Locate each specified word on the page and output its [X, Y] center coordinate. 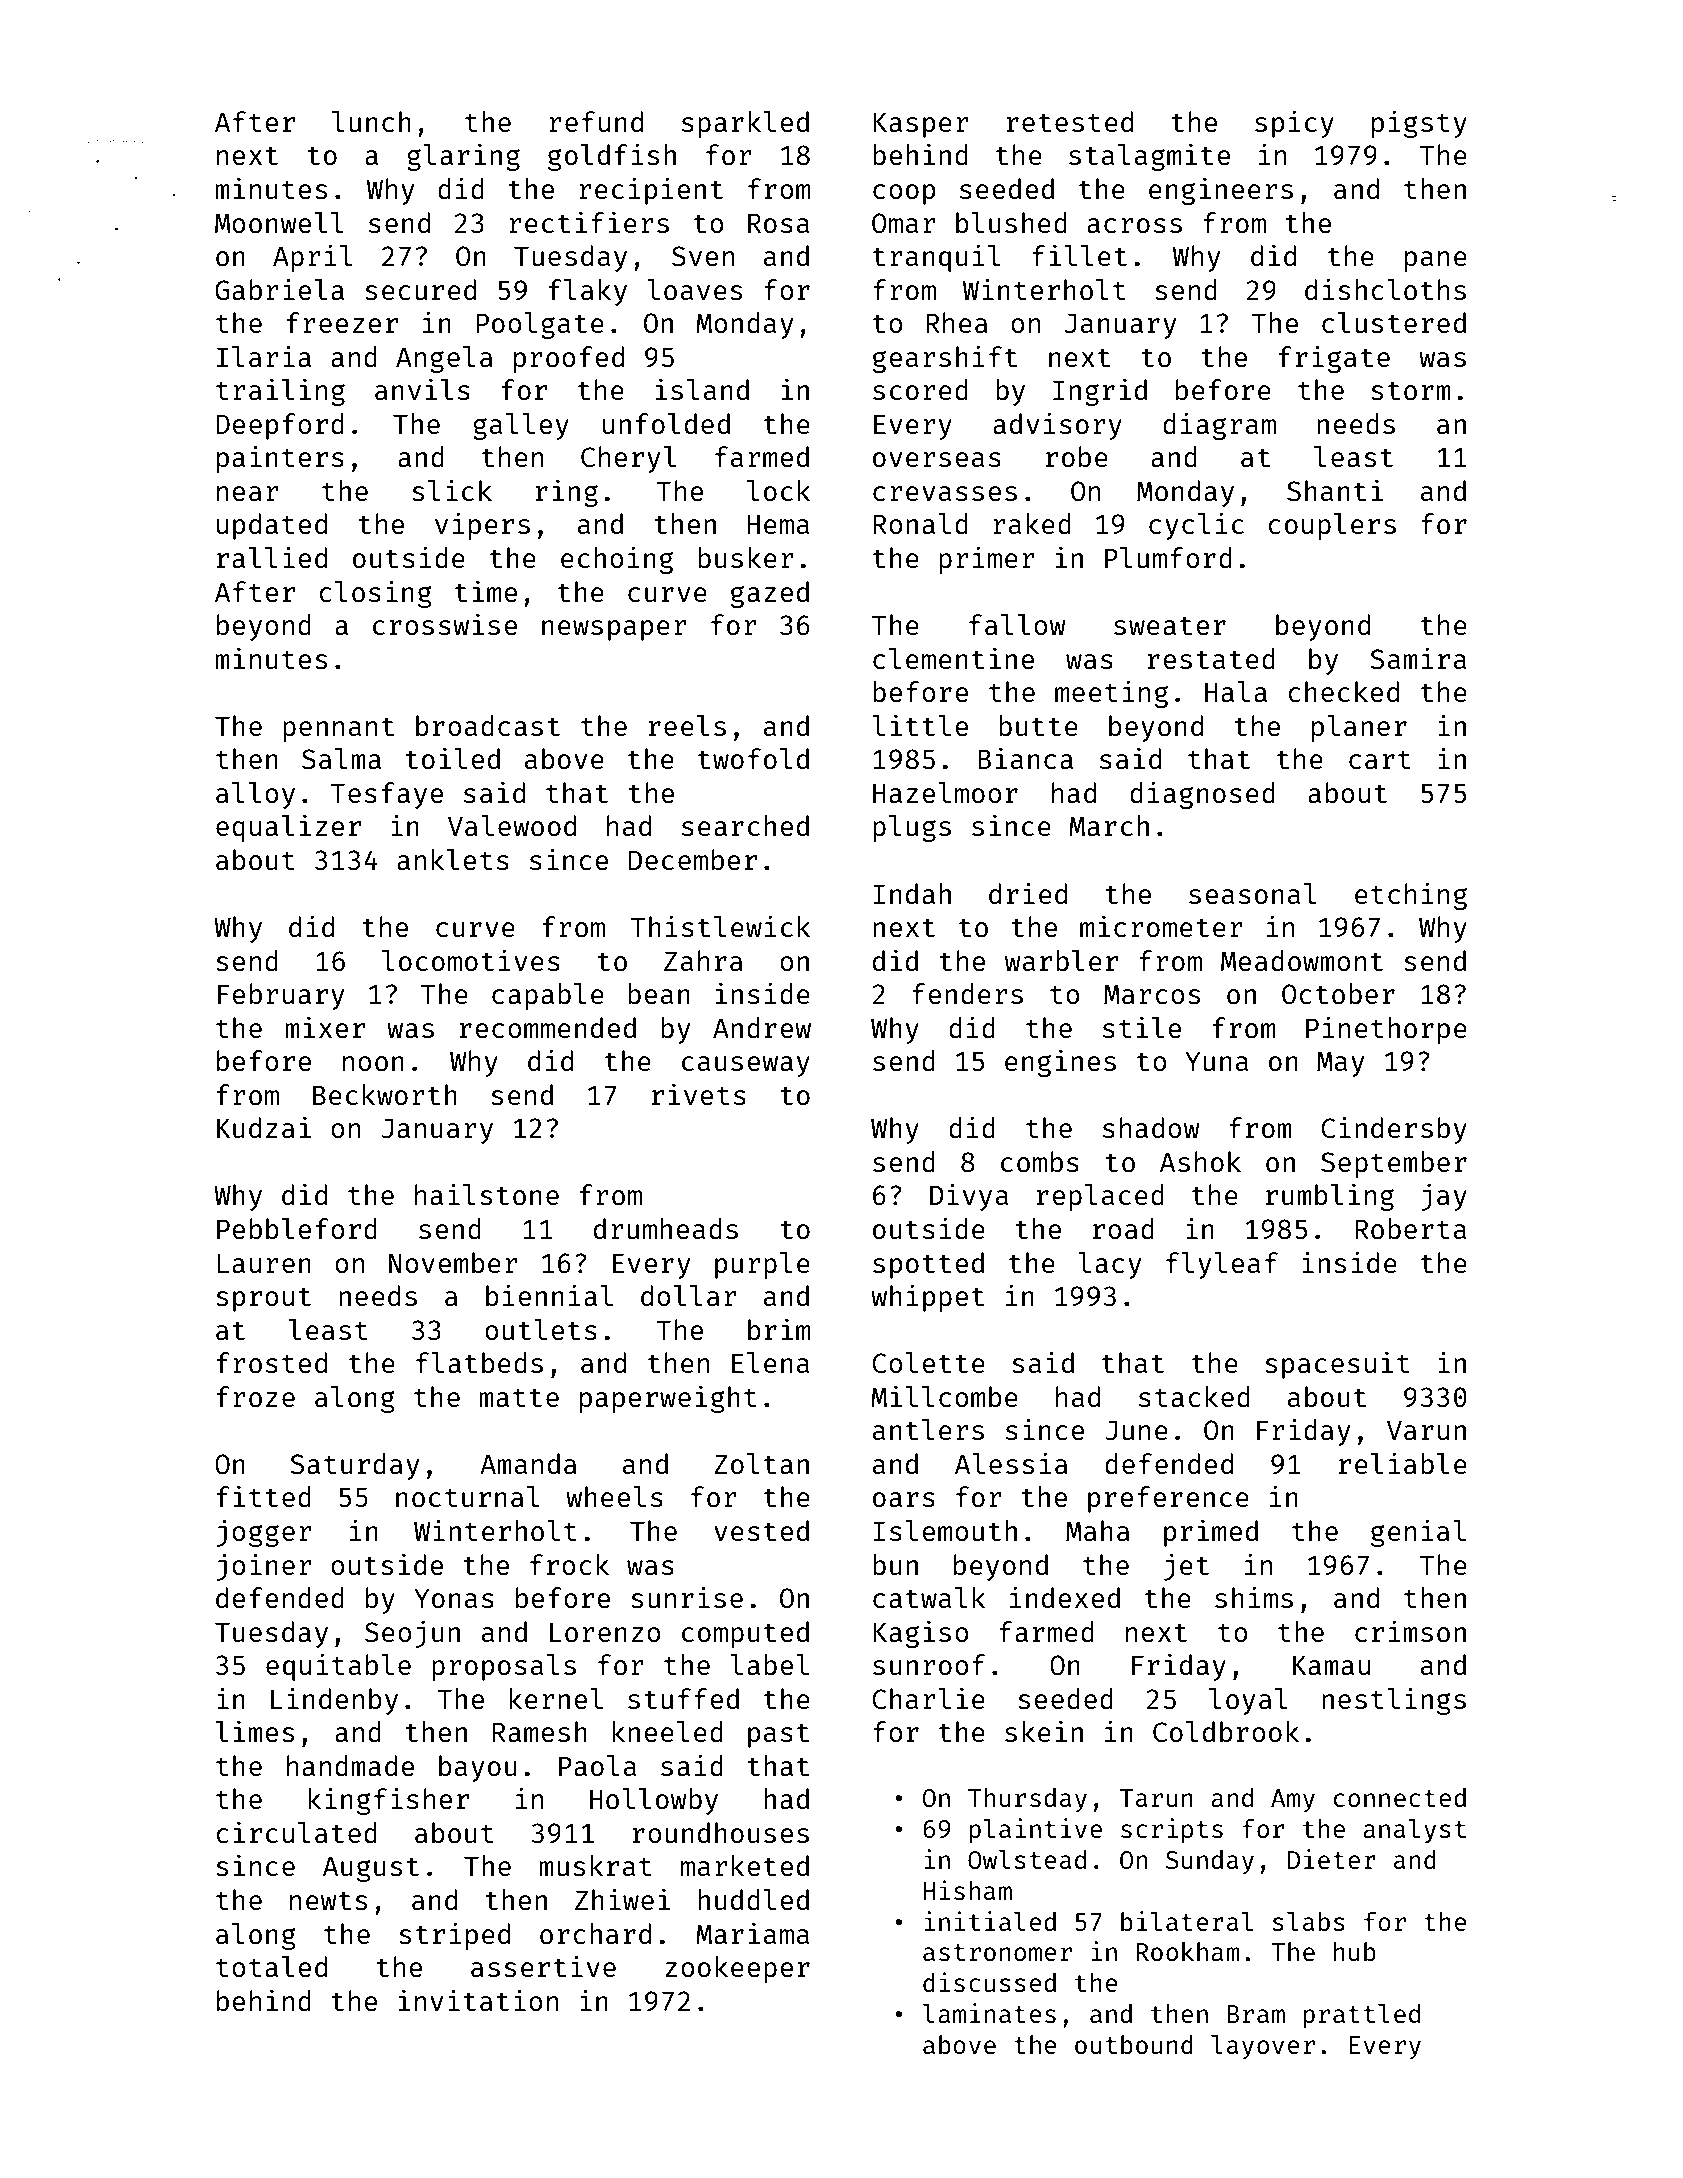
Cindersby [1394, 1130]
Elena [770, 1362]
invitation [478, 2000]
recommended [548, 1027]
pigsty [1419, 124]
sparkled [745, 124]
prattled [1362, 2016]
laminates [989, 2013]
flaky [588, 292]
